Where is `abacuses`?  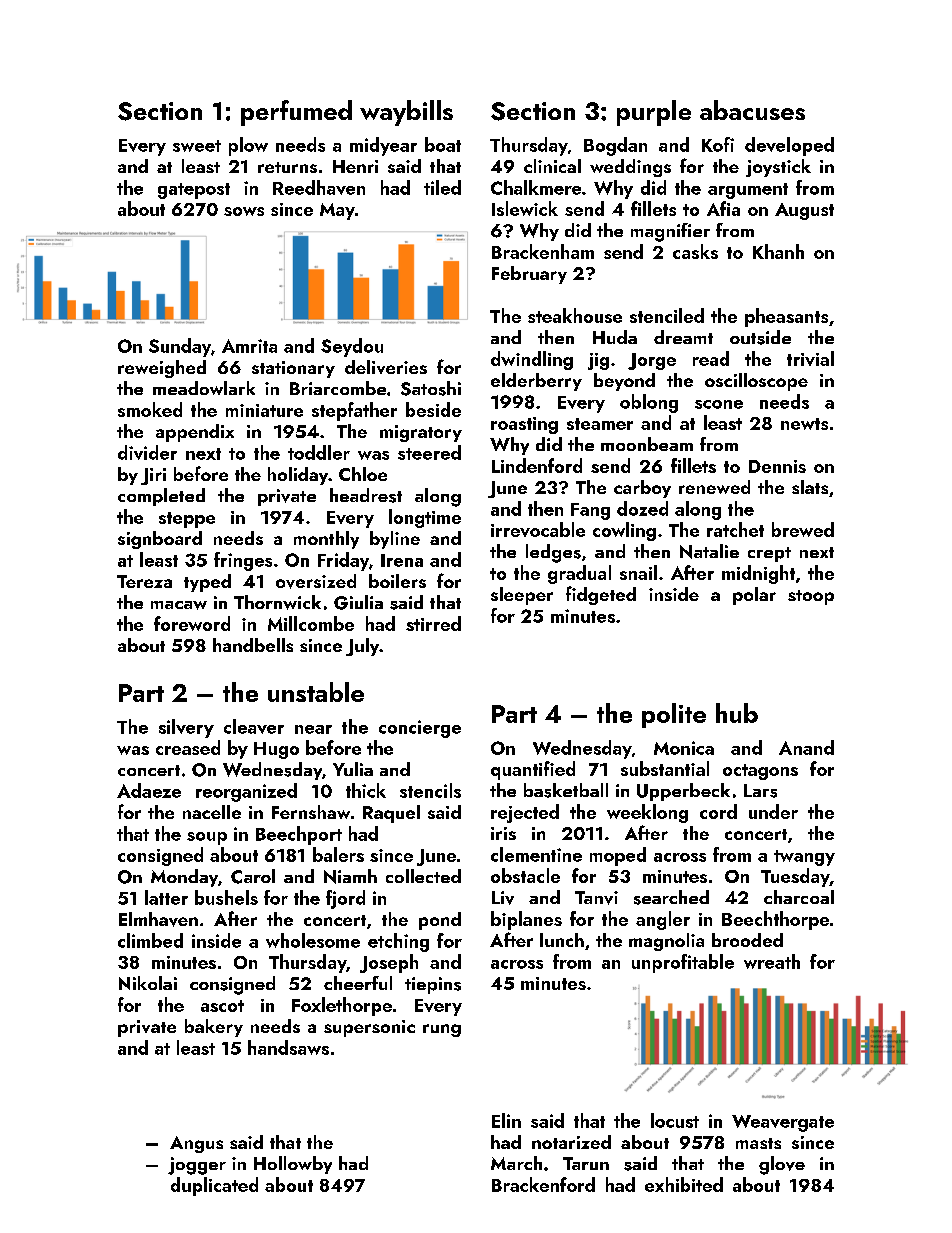 abacuses is located at coordinates (752, 110).
